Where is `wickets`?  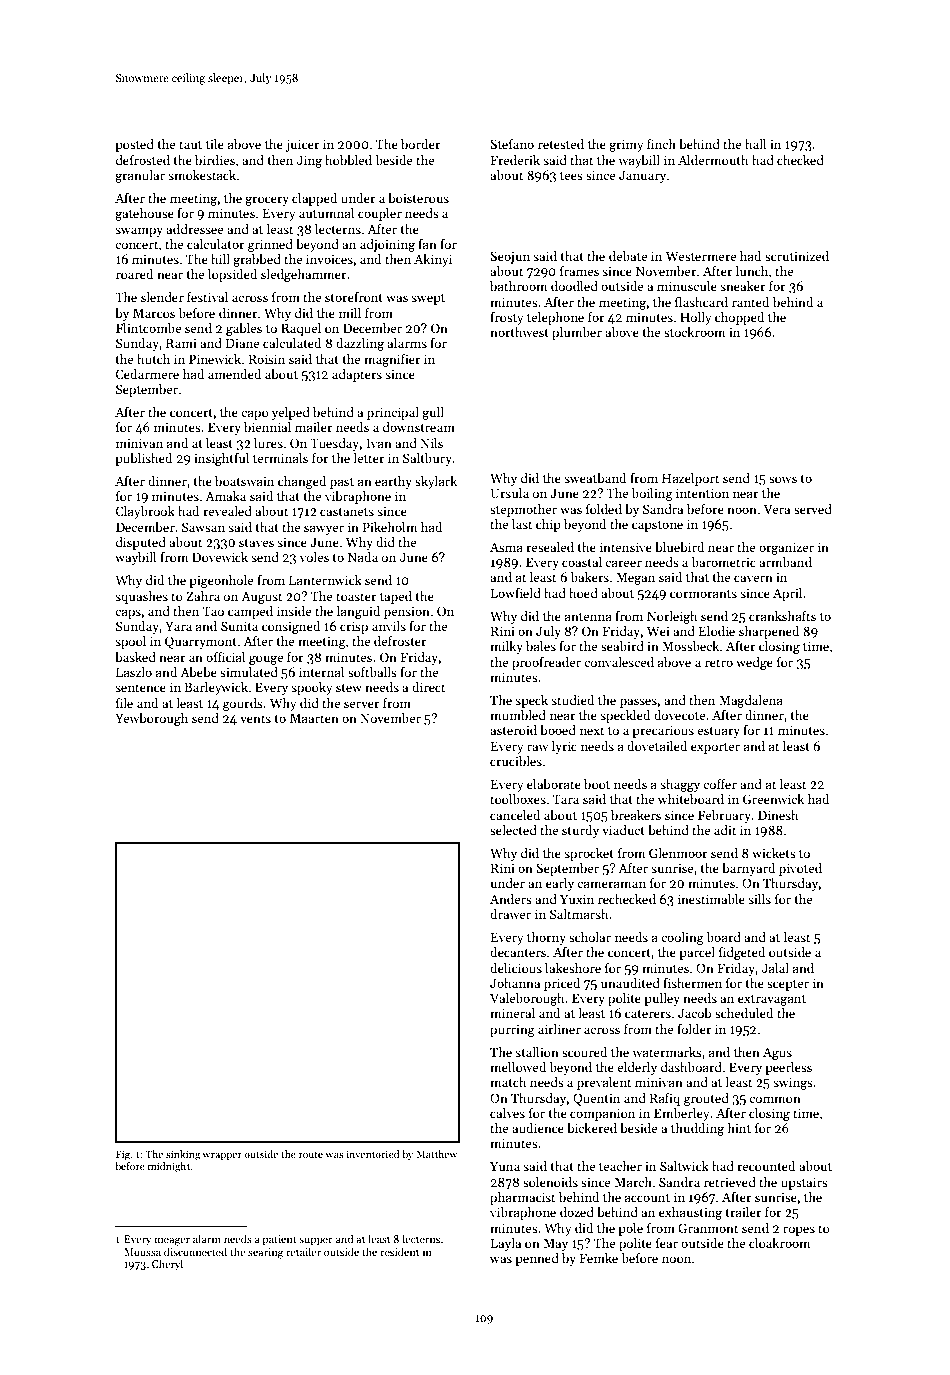 wickets is located at coordinates (774, 853).
